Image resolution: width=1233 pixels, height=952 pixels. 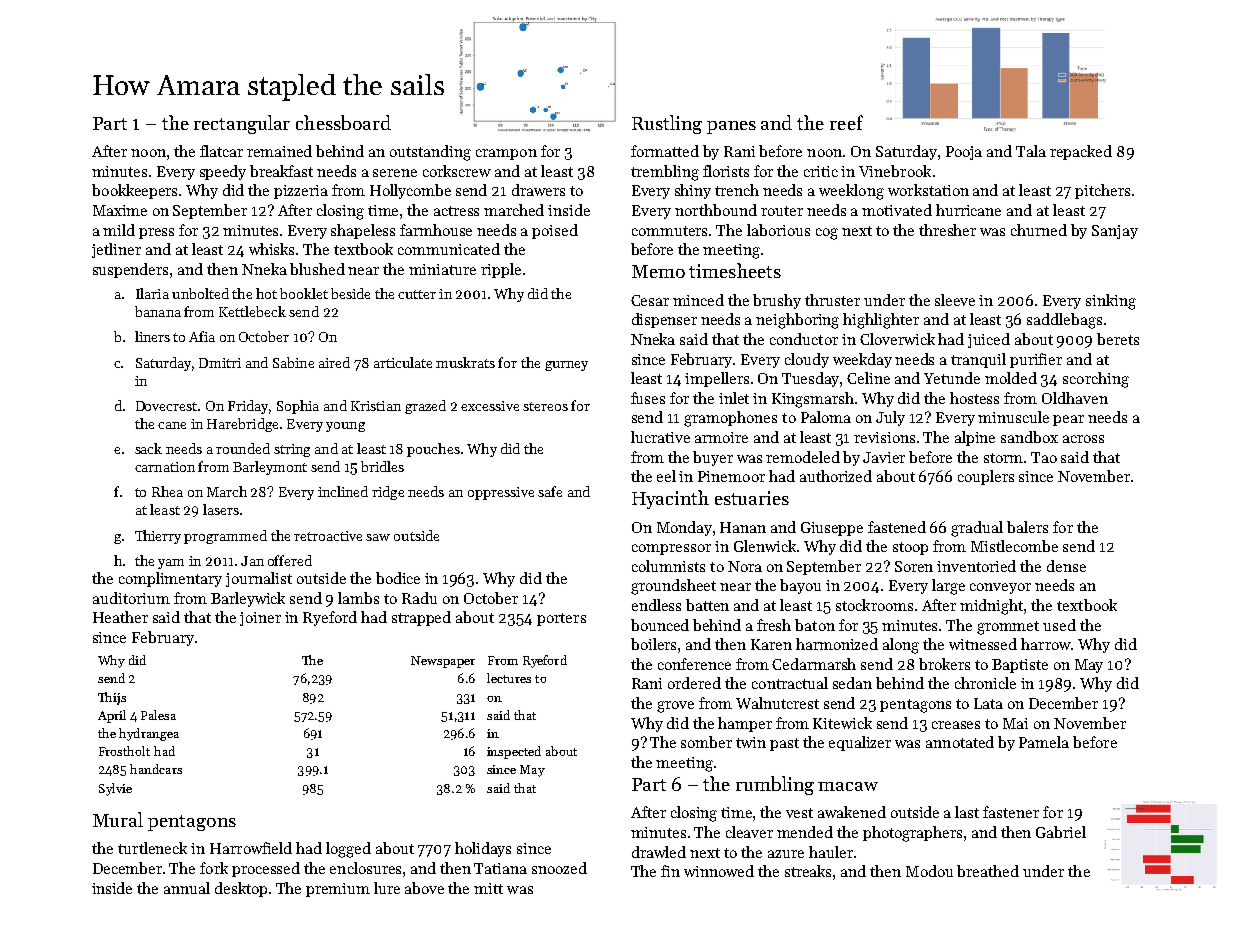 I want to click on rectangular, so click(x=242, y=124).
